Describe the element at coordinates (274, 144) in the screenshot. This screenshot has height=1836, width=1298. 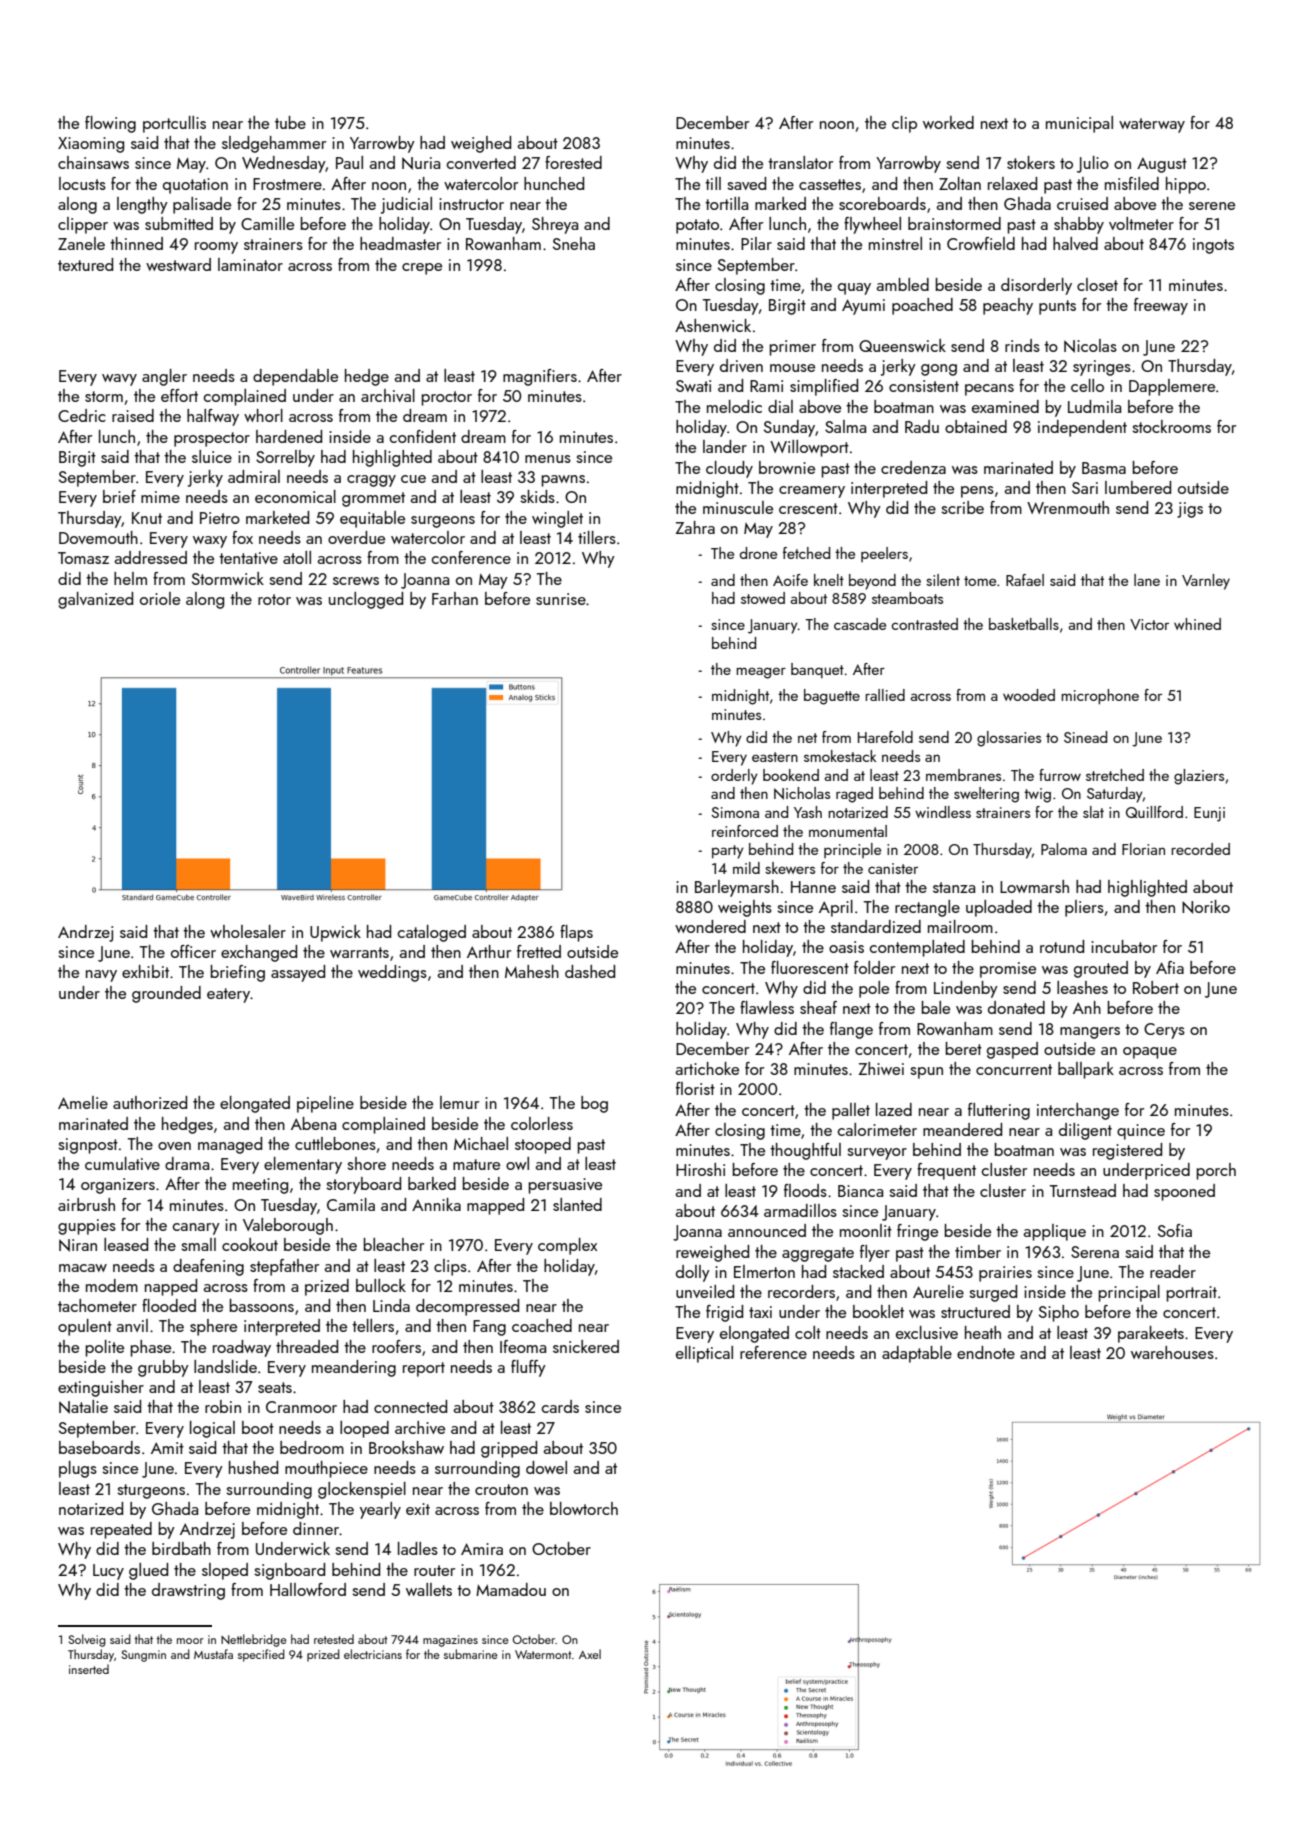
I see `sledgehammer` at that location.
